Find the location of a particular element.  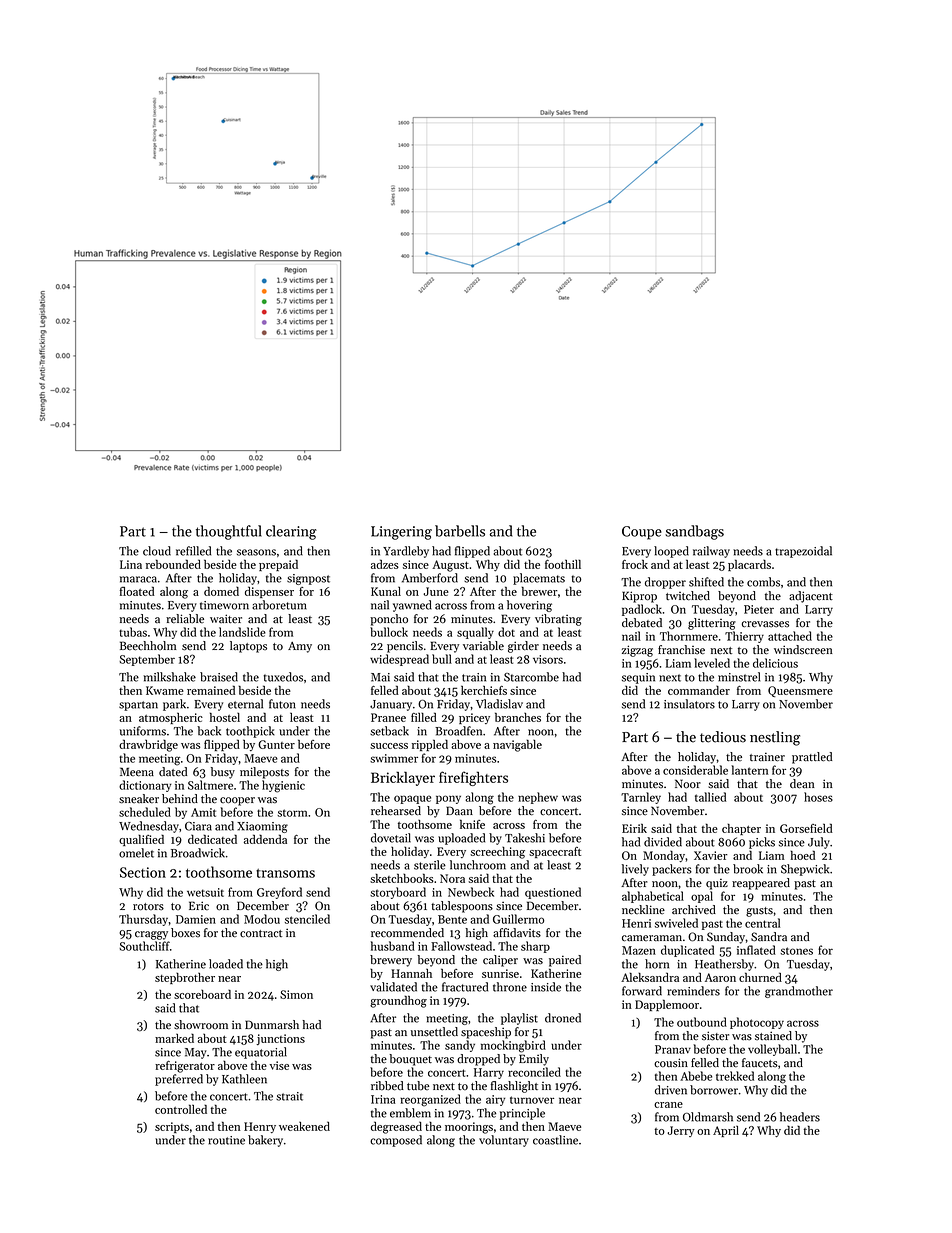

insulators is located at coordinates (689, 704).
